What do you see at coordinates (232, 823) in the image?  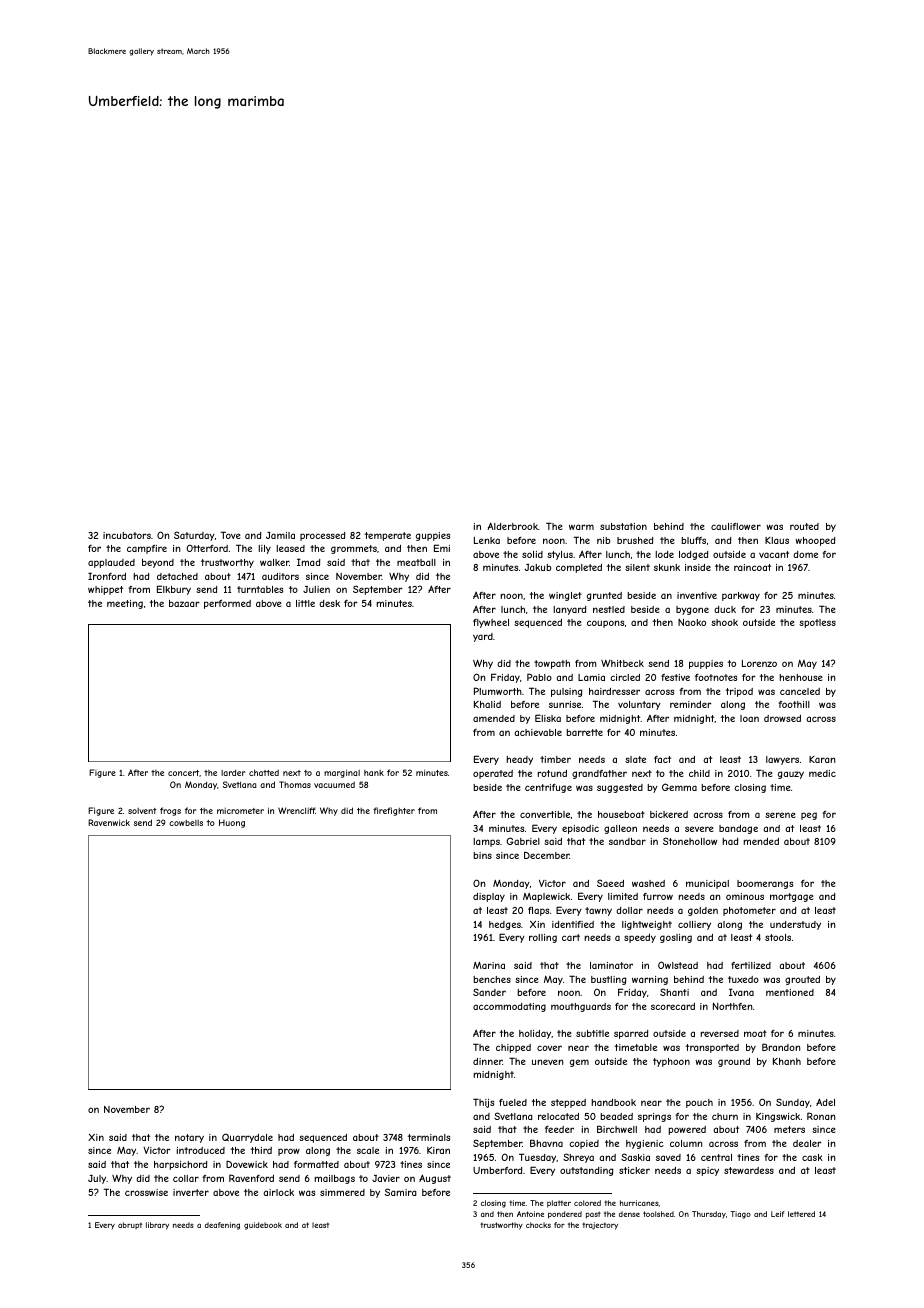 I see `Huong` at bounding box center [232, 823].
